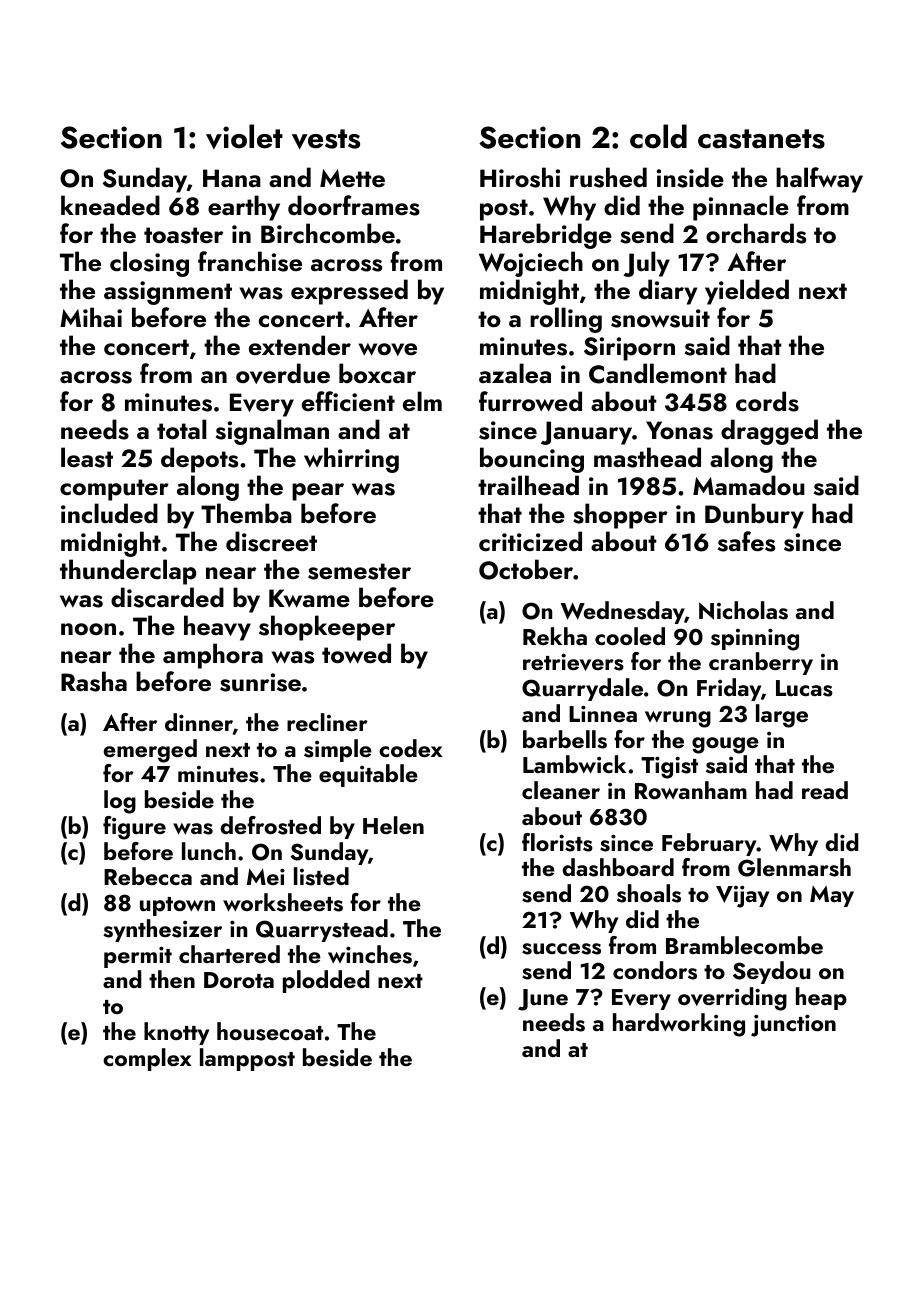  Describe the element at coordinates (658, 136) in the screenshot. I see `cold` at that location.
